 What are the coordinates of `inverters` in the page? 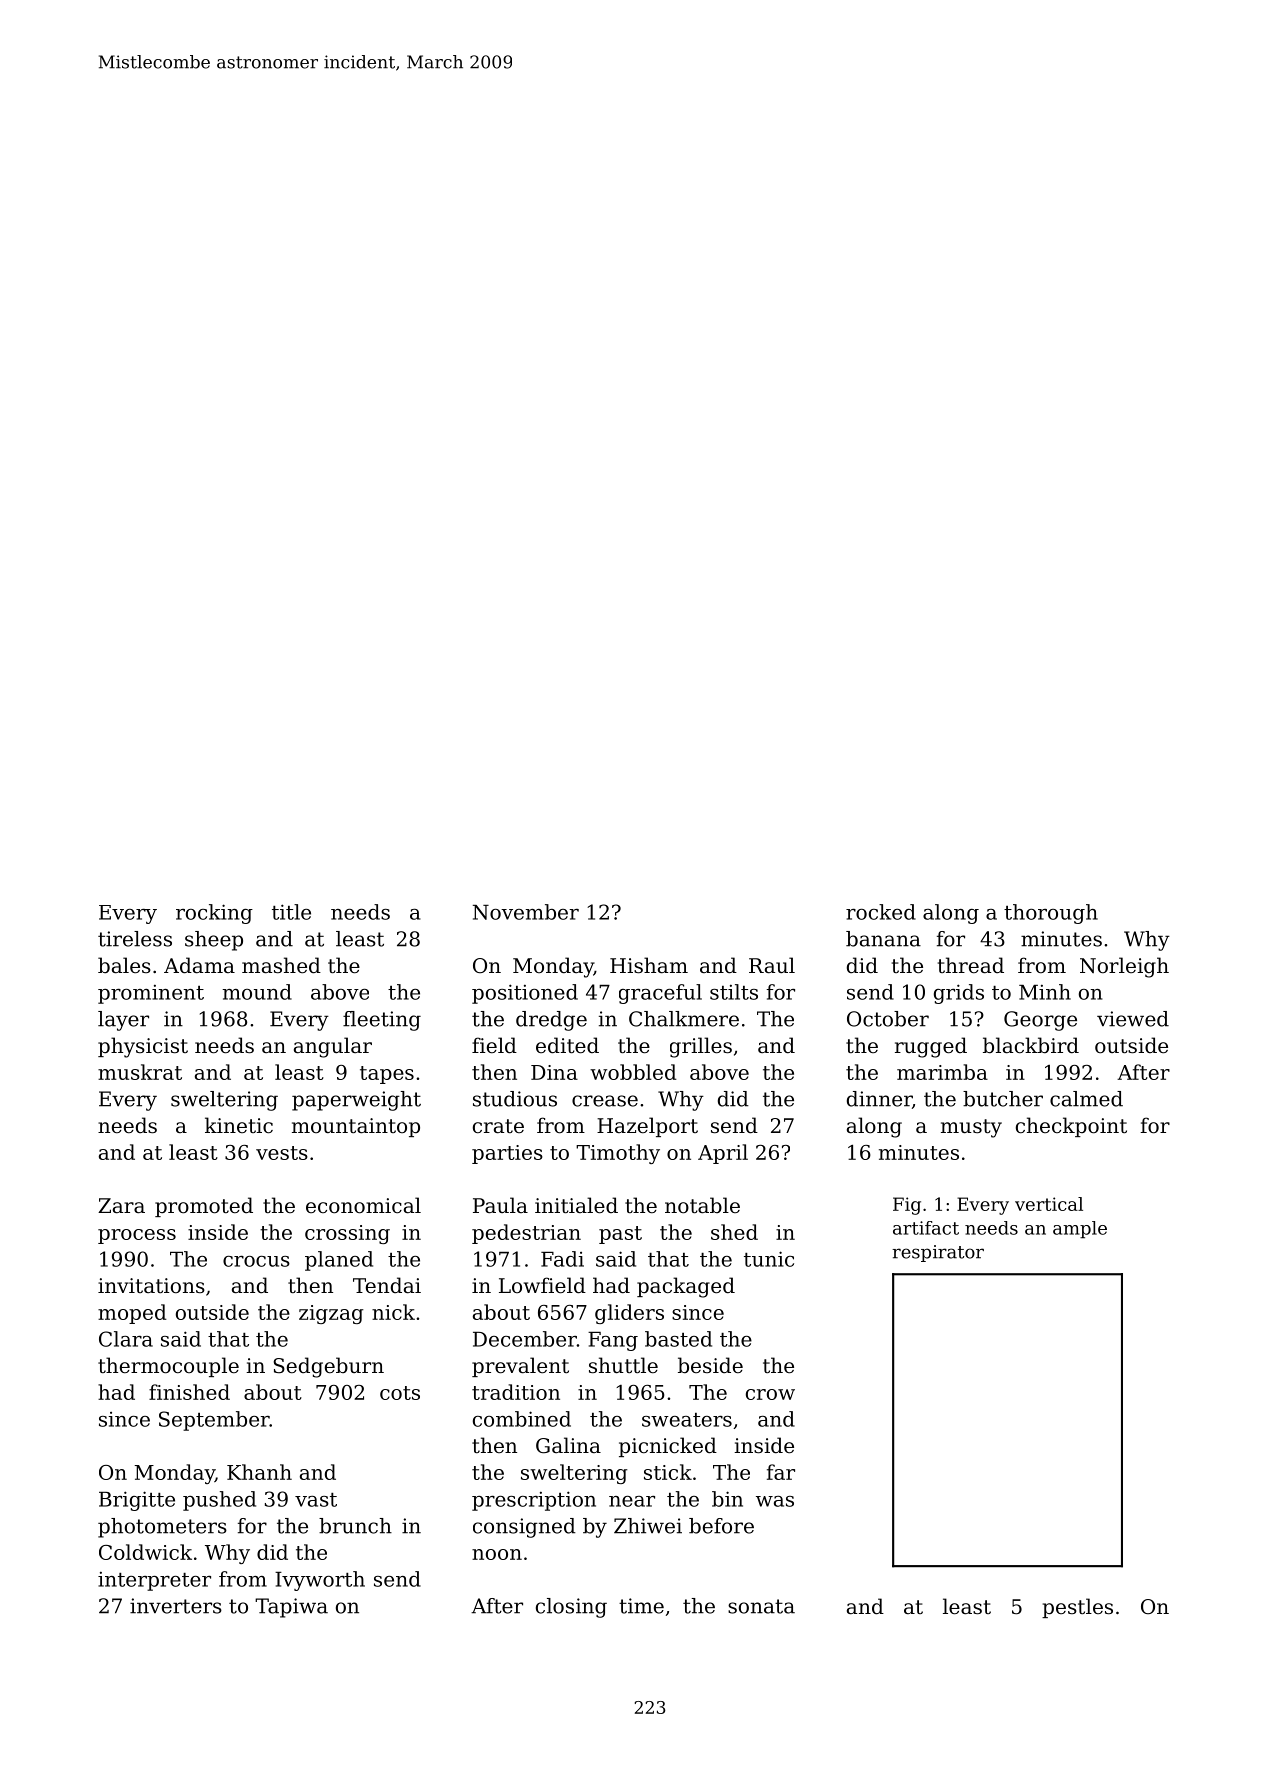 It's located at (176, 1606).
